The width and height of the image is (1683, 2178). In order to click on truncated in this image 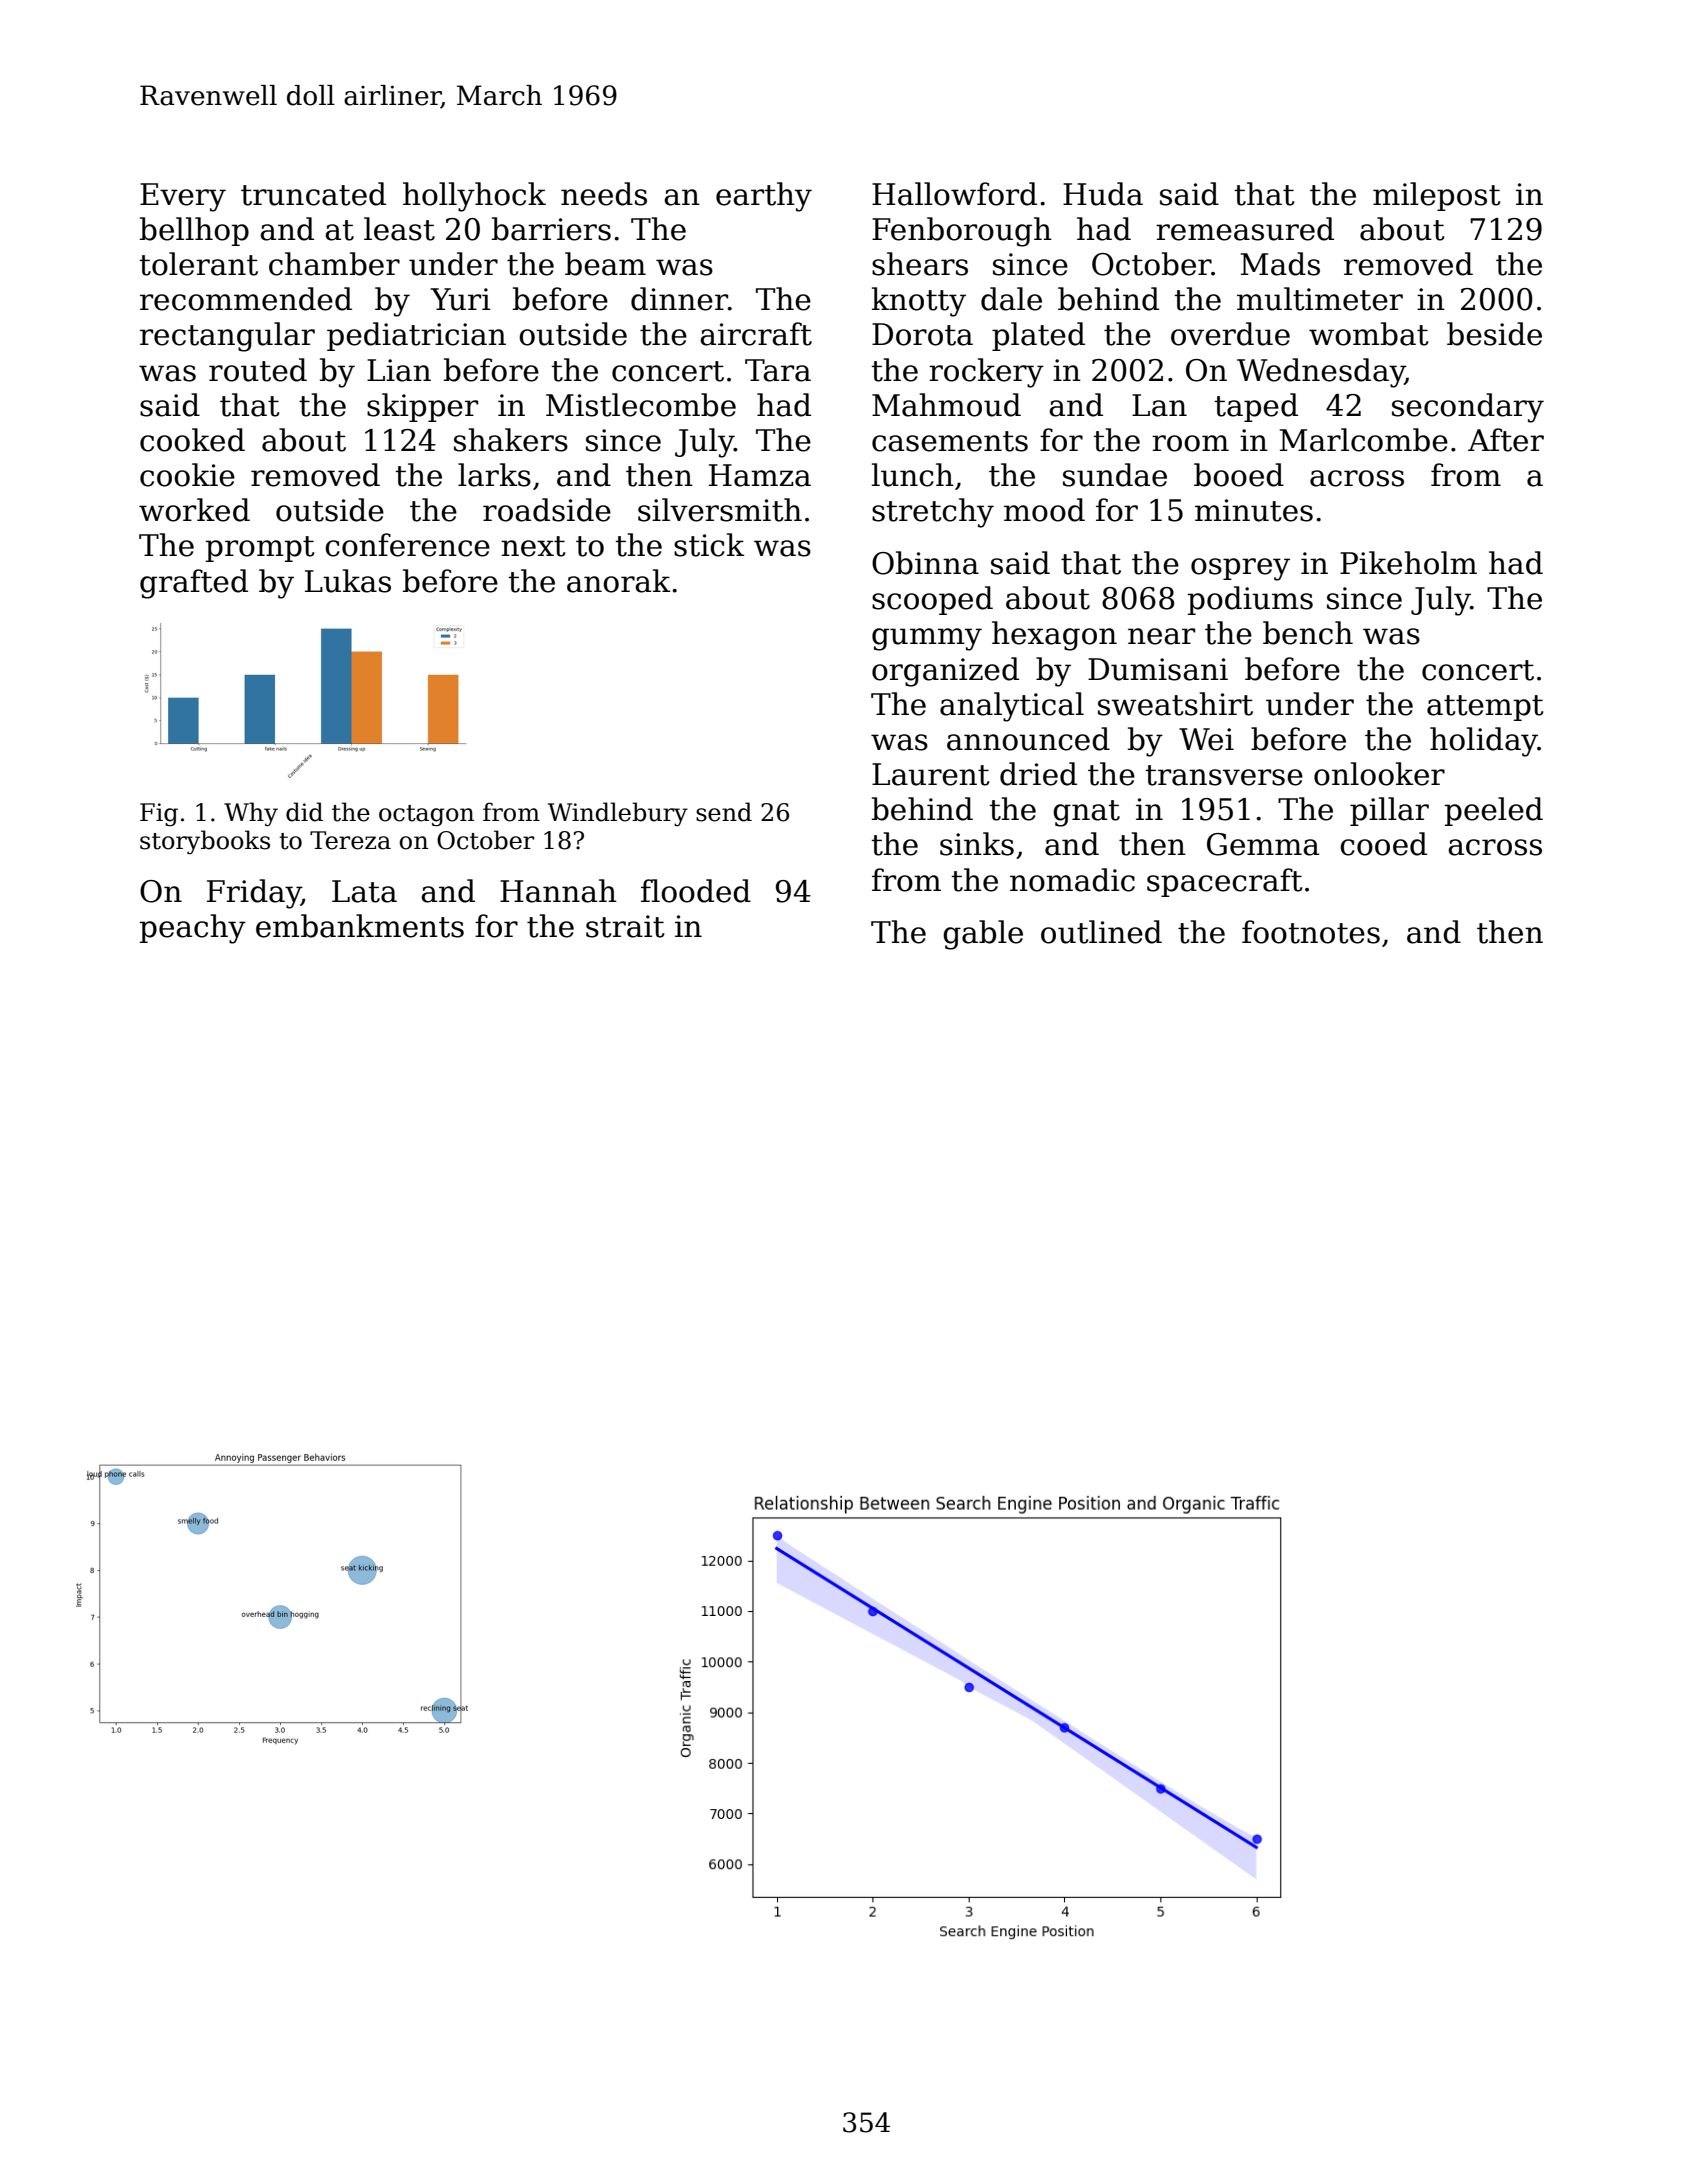, I will do `click(313, 194)`.
